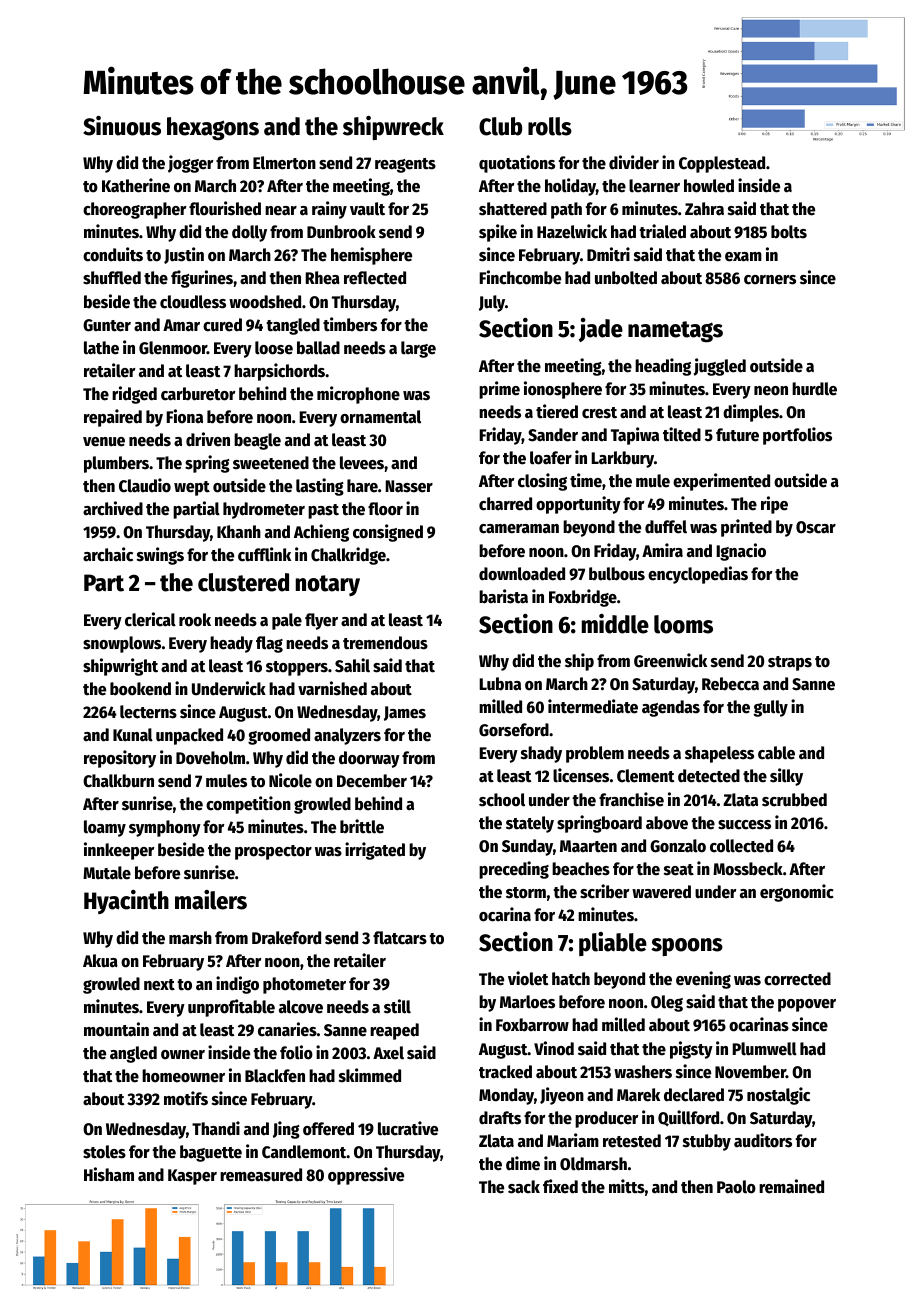 The width and height of the screenshot is (924, 1308). What do you see at coordinates (210, 758) in the screenshot?
I see `Doveholm` at bounding box center [210, 758].
